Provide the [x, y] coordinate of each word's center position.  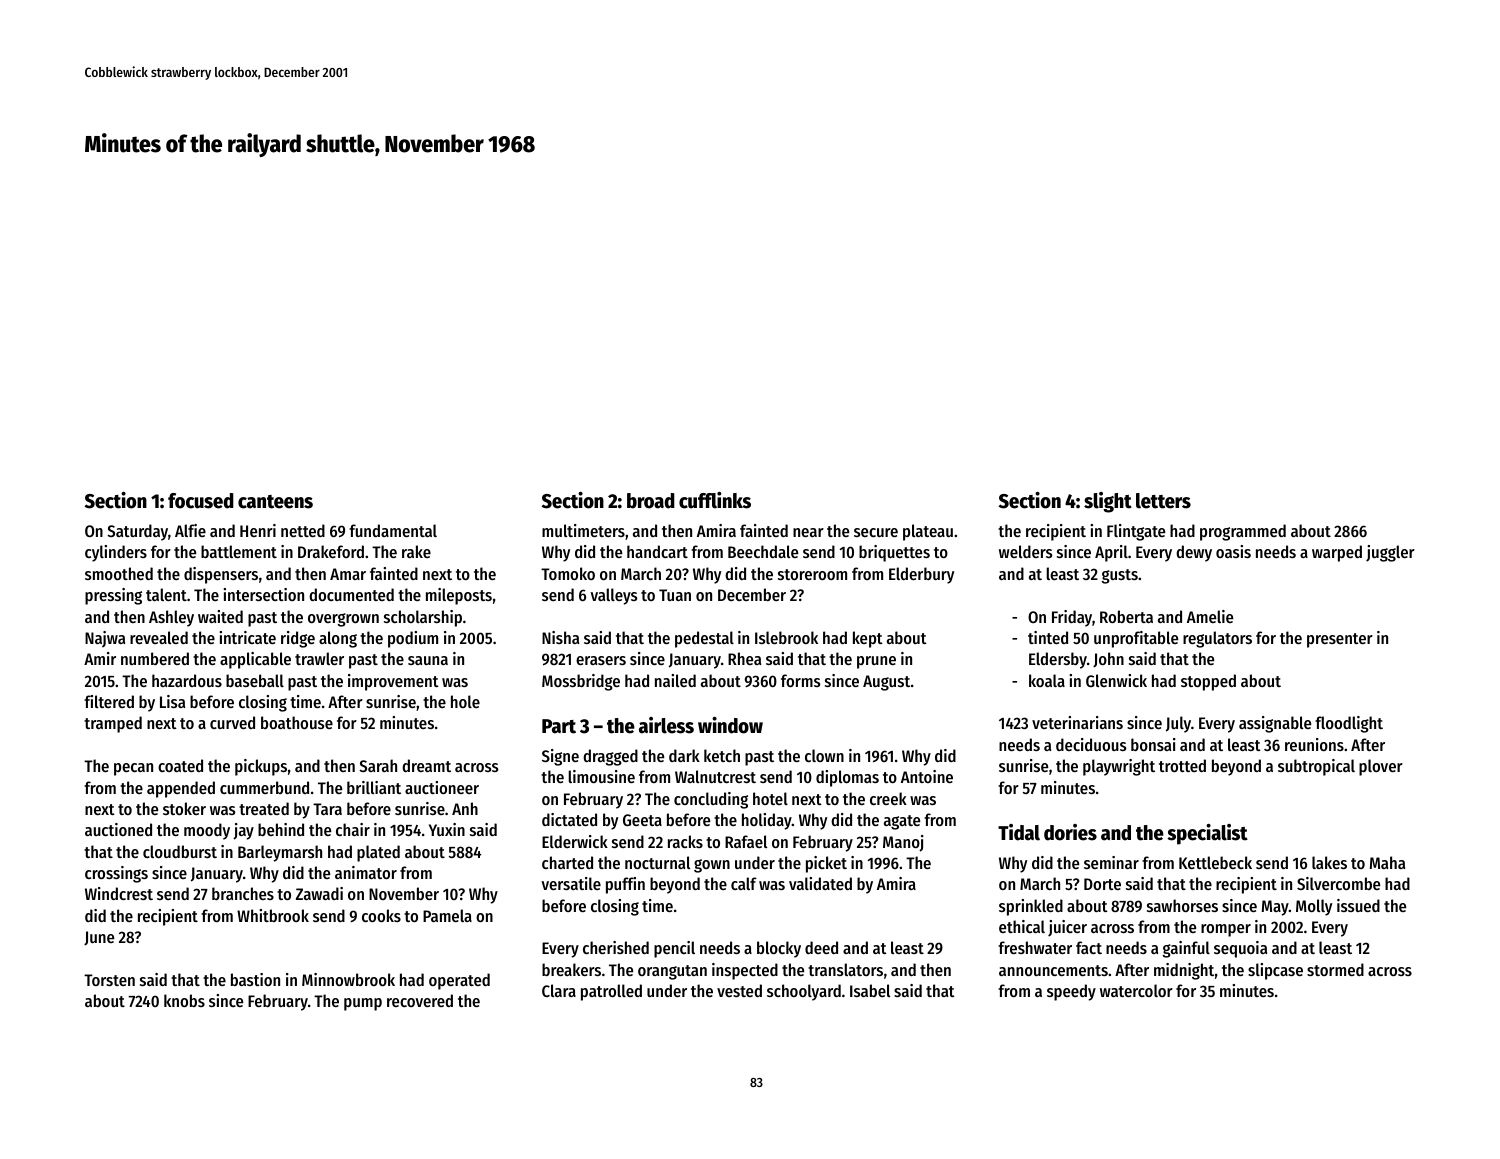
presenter [1340, 640]
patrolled [611, 992]
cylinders [116, 553]
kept [868, 639]
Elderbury [921, 575]
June [99, 938]
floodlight [1349, 724]
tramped [113, 724]
